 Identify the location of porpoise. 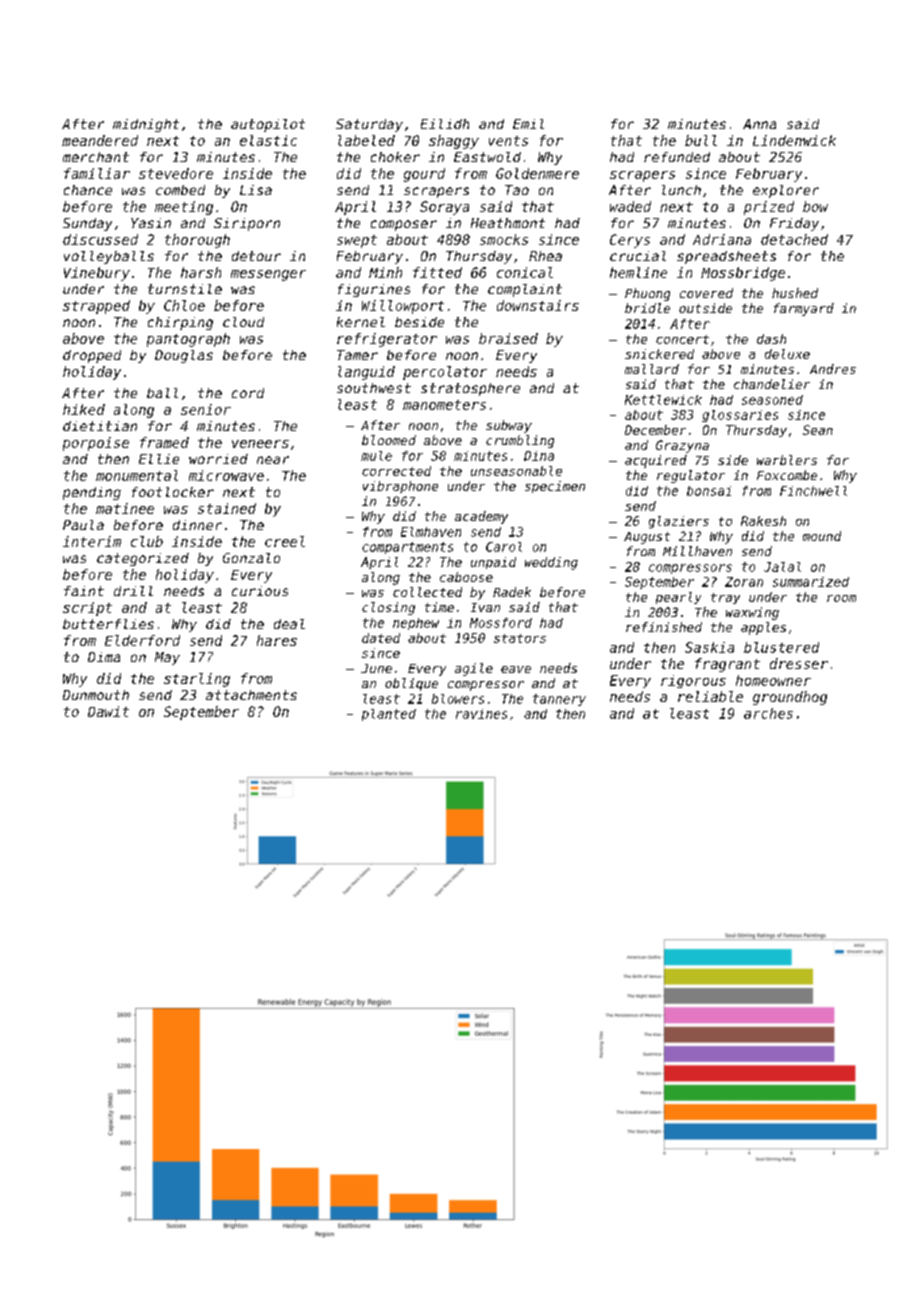
(96, 444).
